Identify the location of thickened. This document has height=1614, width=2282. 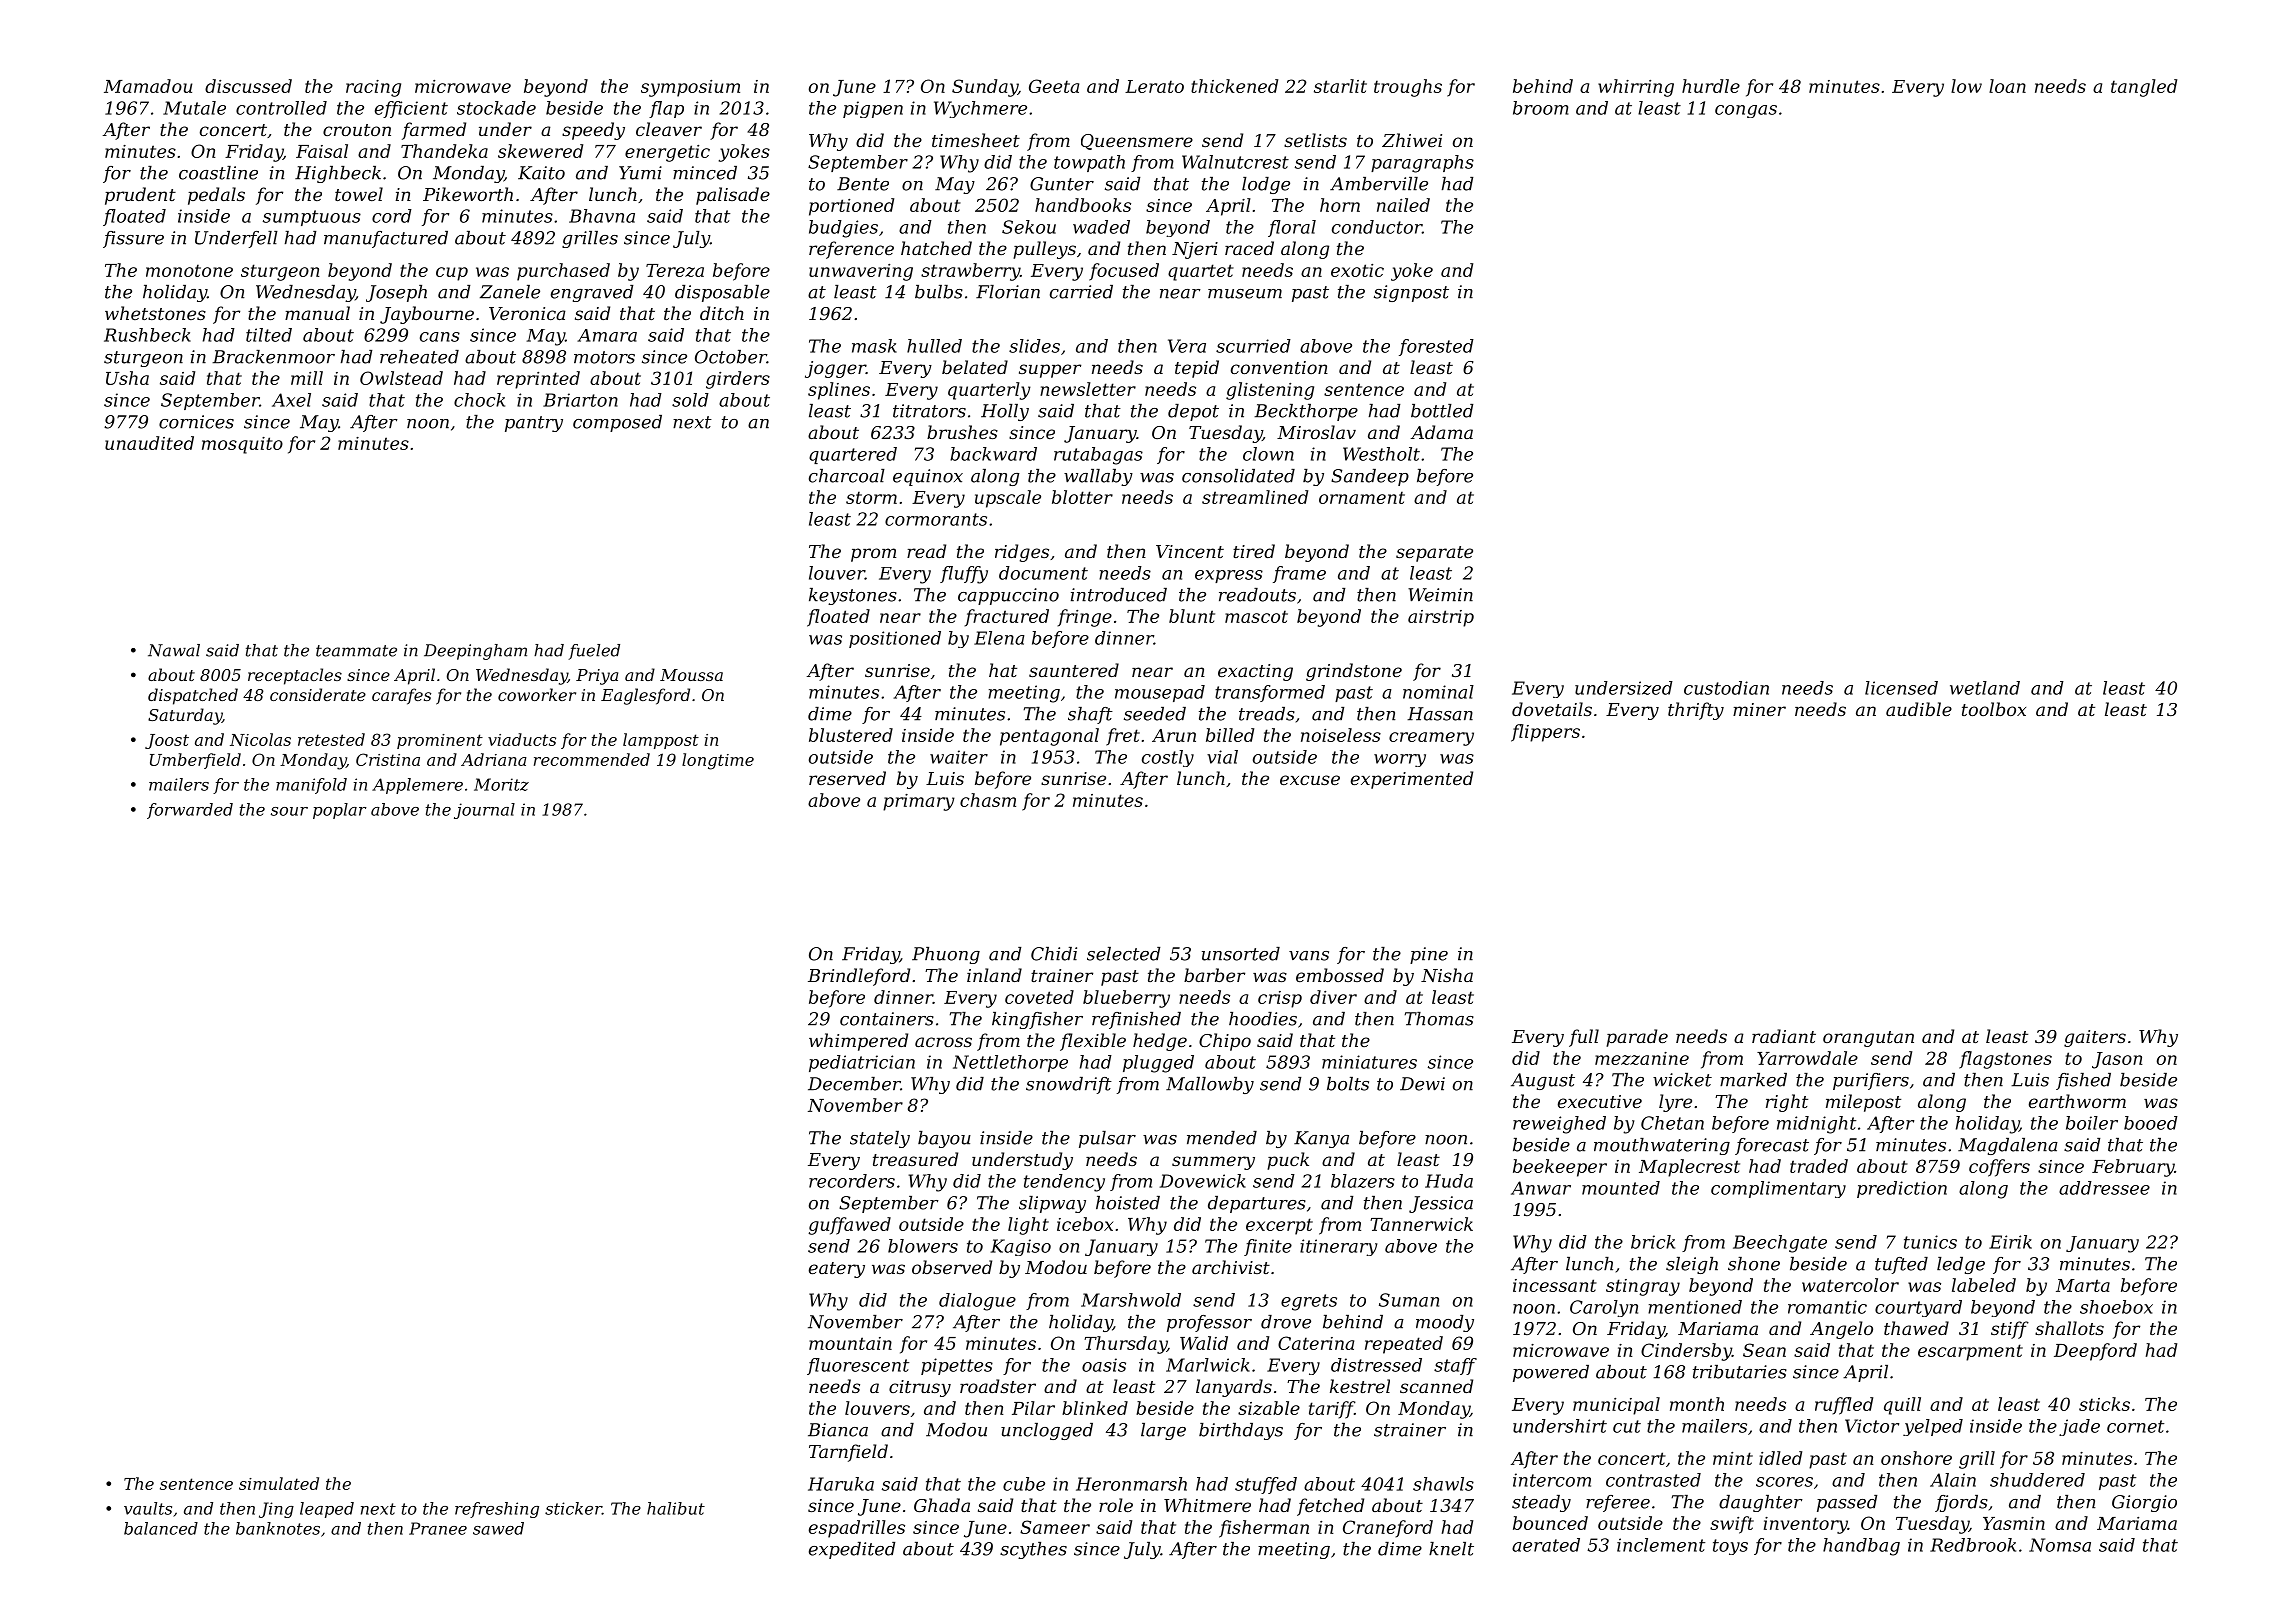
(1234, 86).
